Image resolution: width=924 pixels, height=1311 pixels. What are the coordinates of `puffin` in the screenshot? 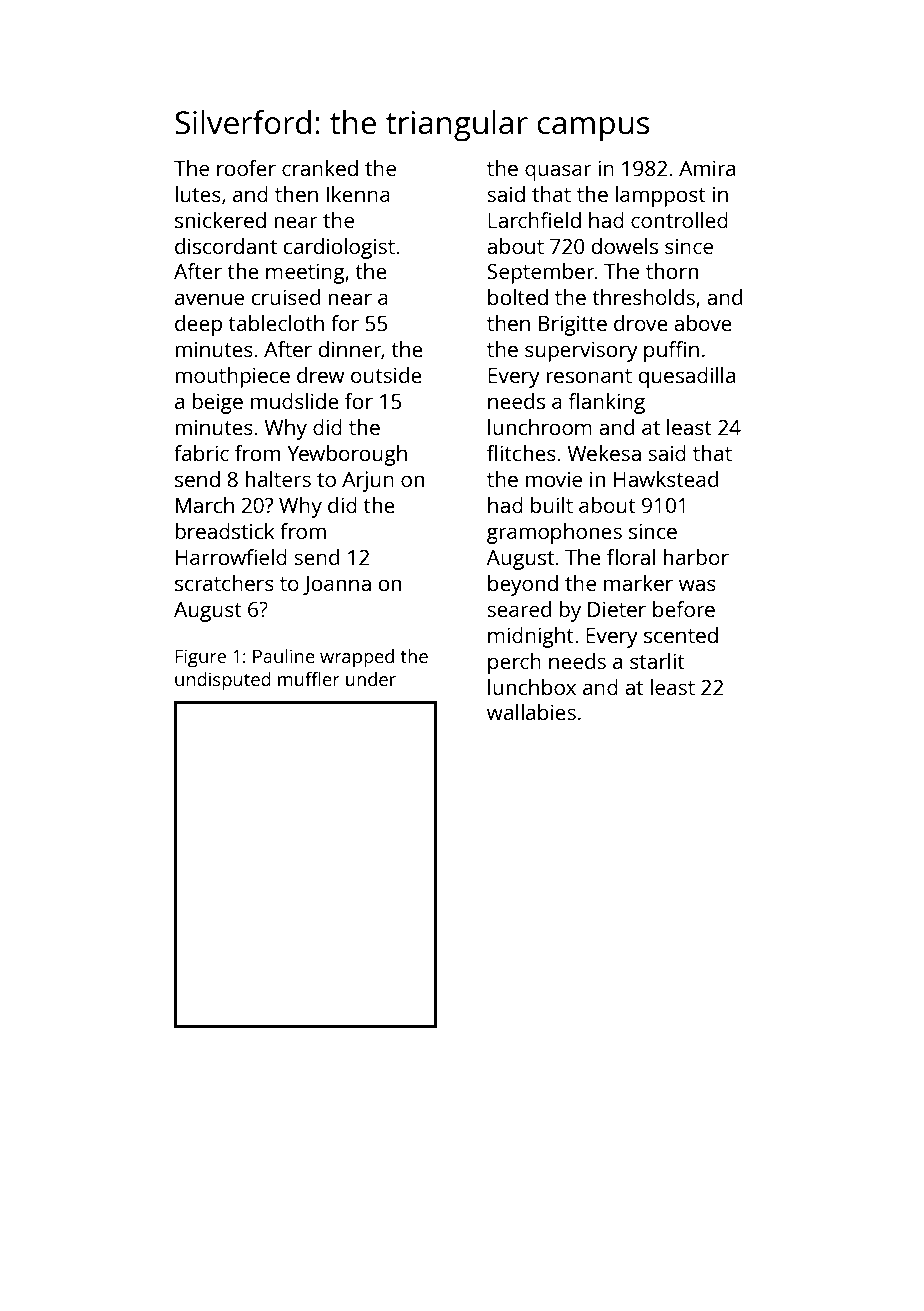 It's located at (671, 351).
